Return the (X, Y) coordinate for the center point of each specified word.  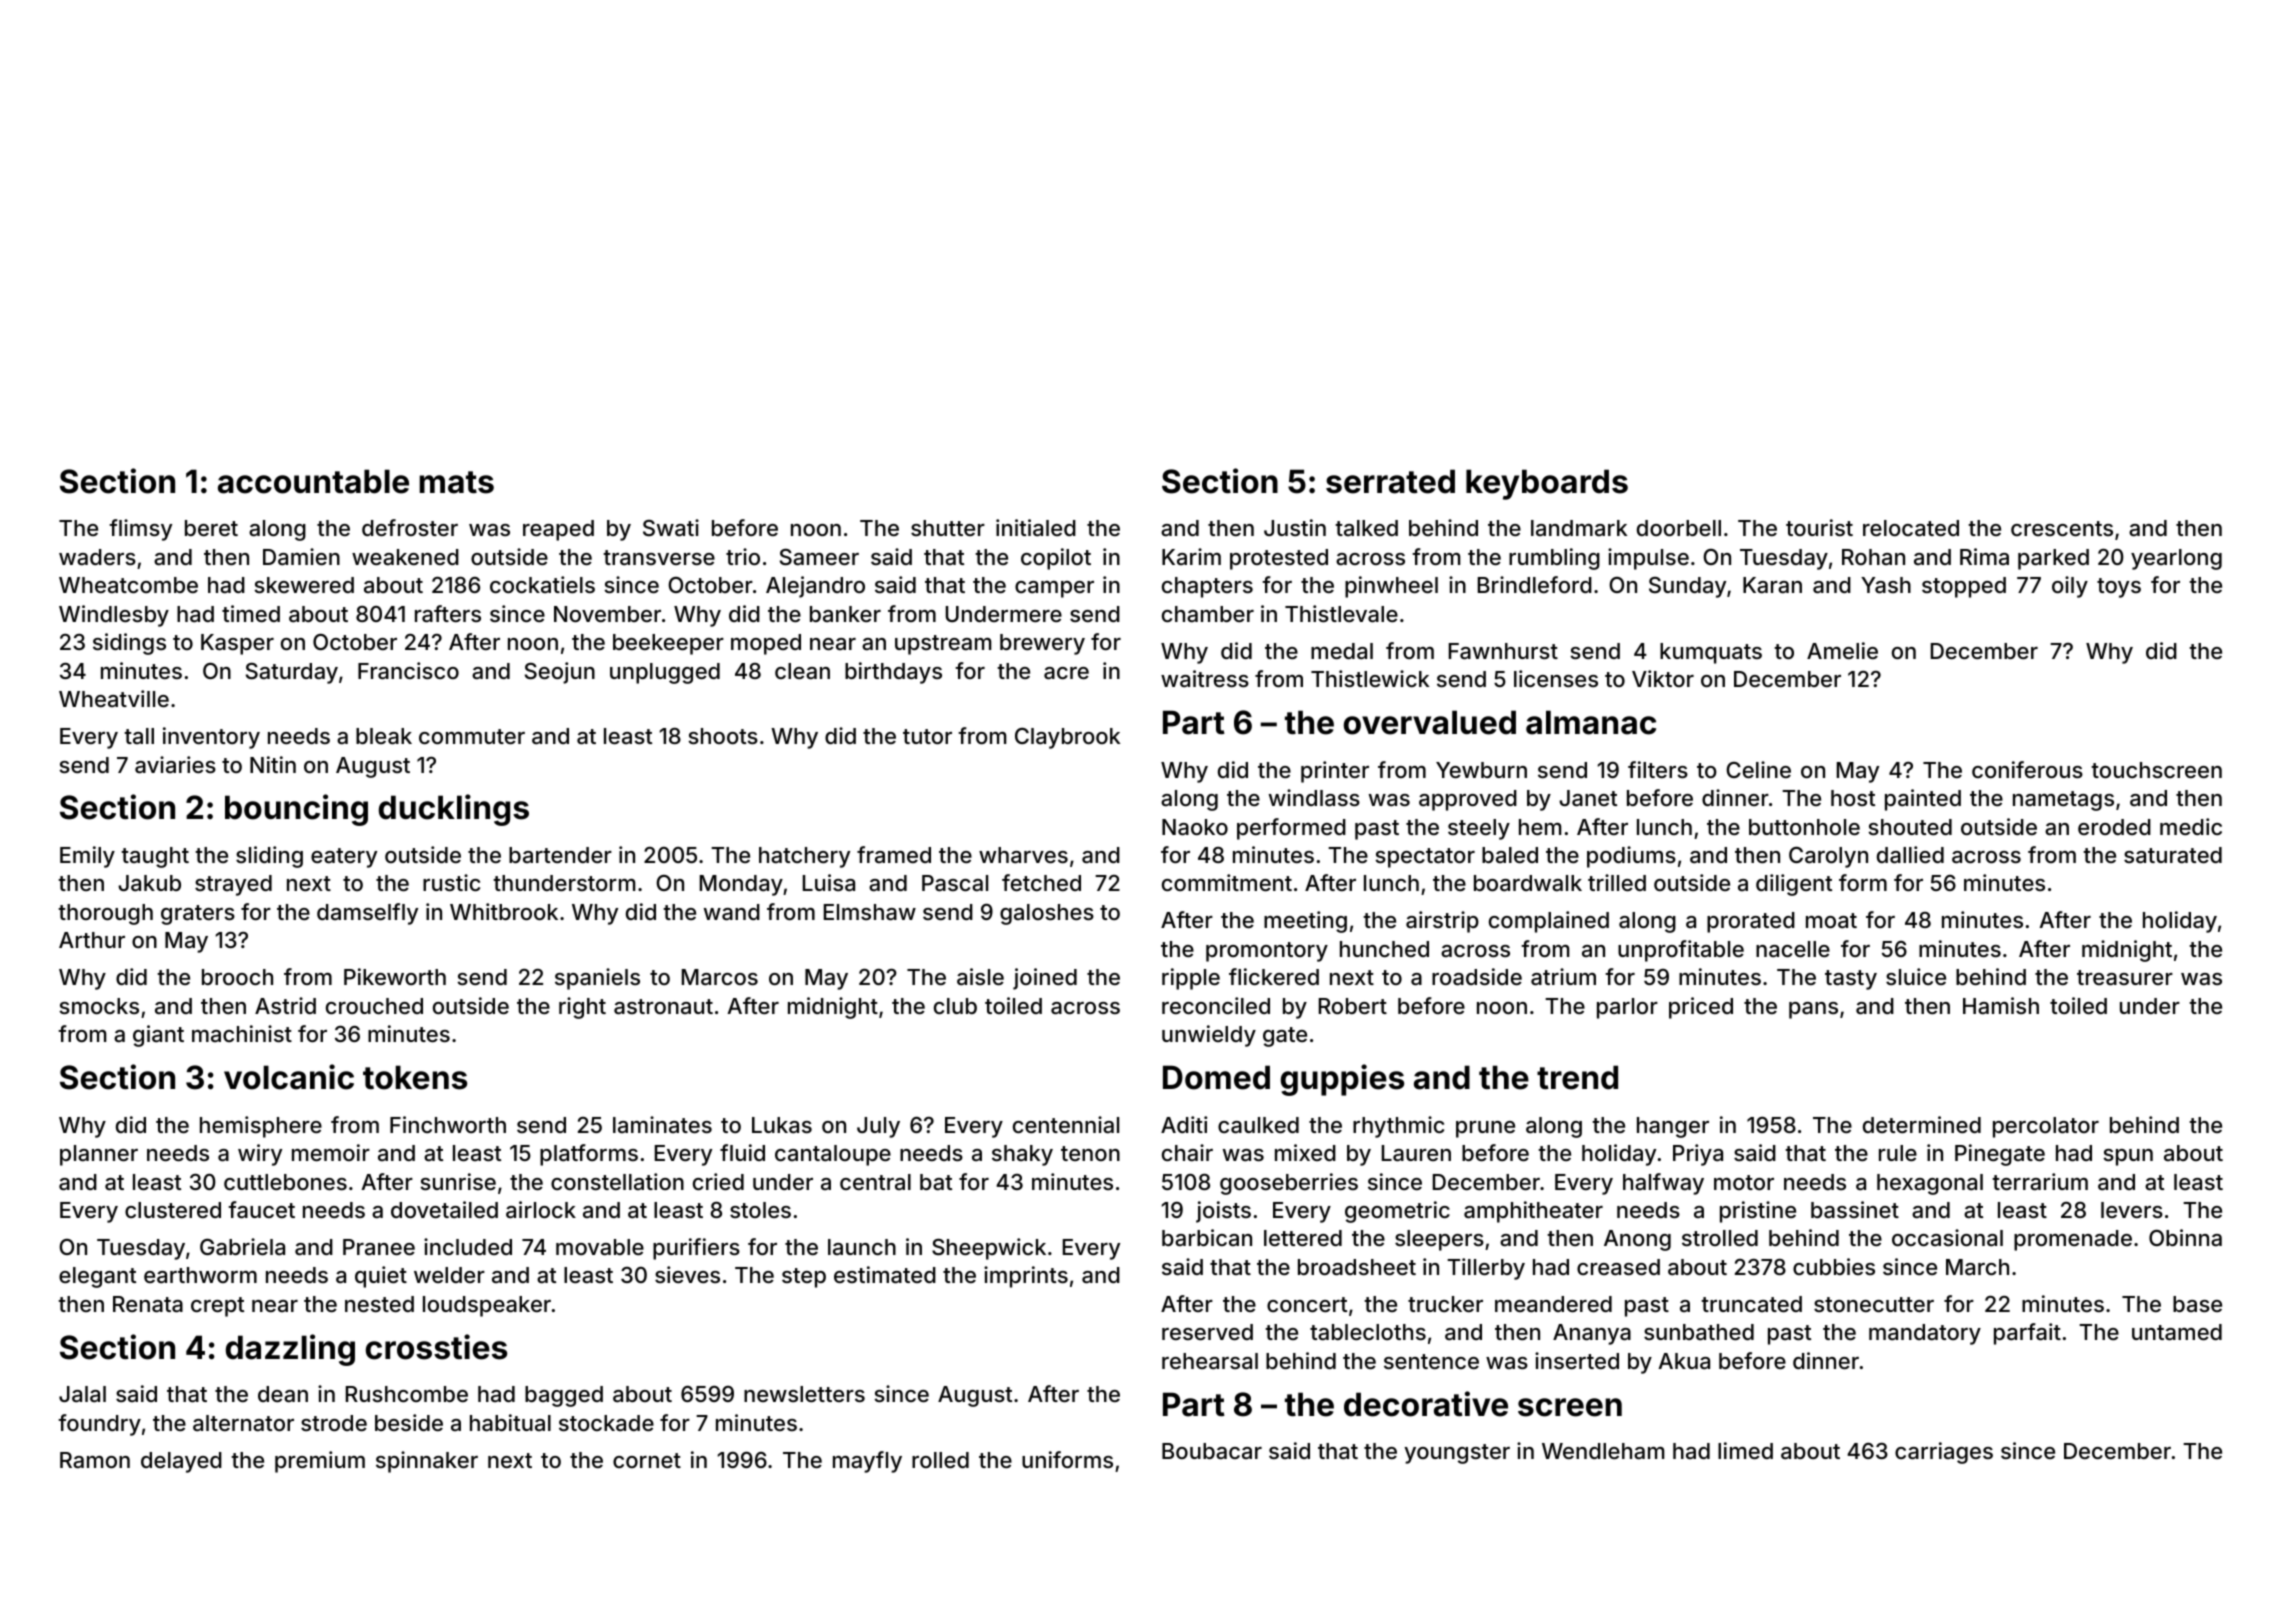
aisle (980, 977)
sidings (129, 644)
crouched (374, 1006)
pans (1813, 1010)
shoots (723, 736)
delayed (181, 1462)
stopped (1964, 587)
